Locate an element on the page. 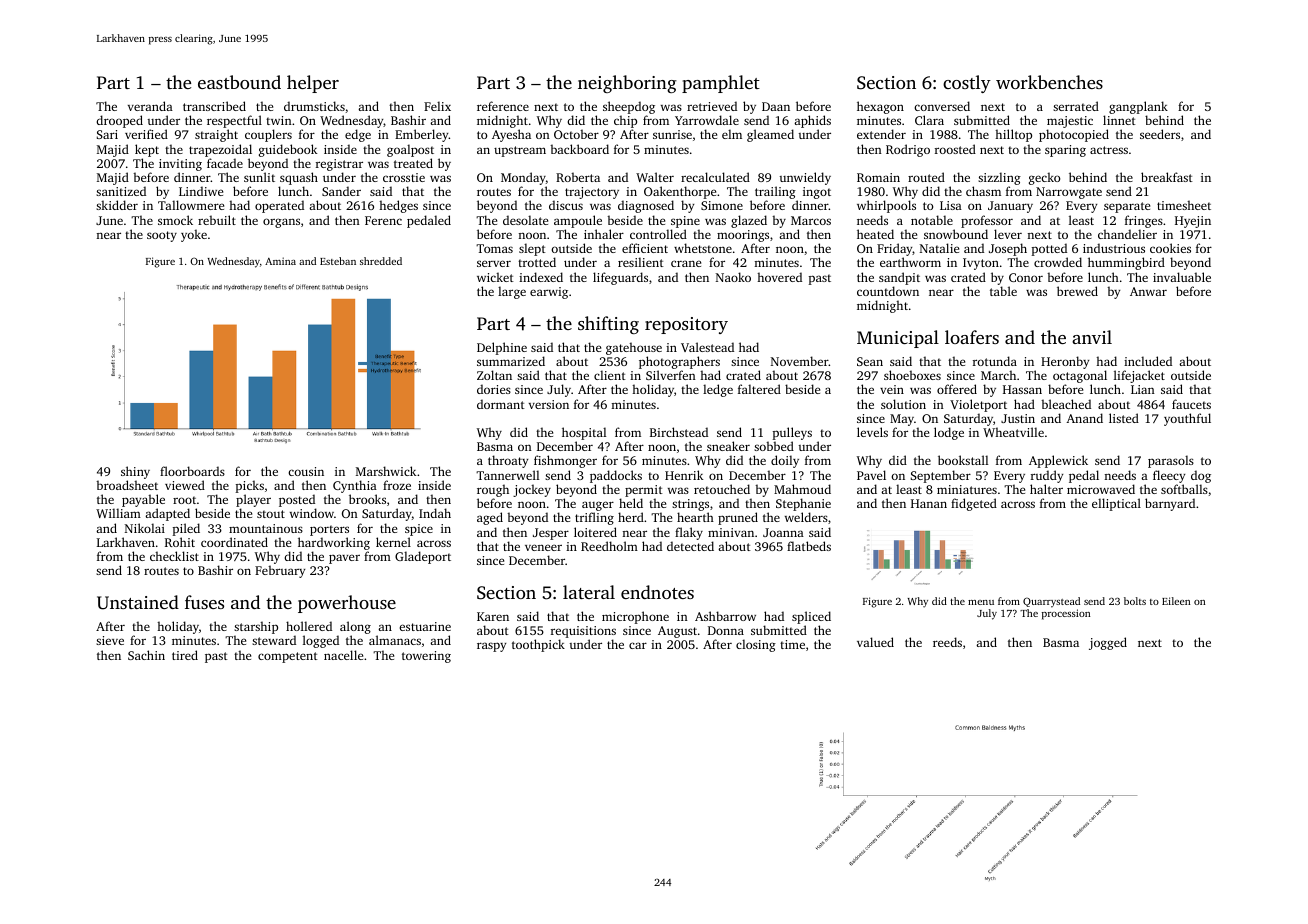 The height and width of the page is (924, 1308). fuses is located at coordinates (204, 602).
